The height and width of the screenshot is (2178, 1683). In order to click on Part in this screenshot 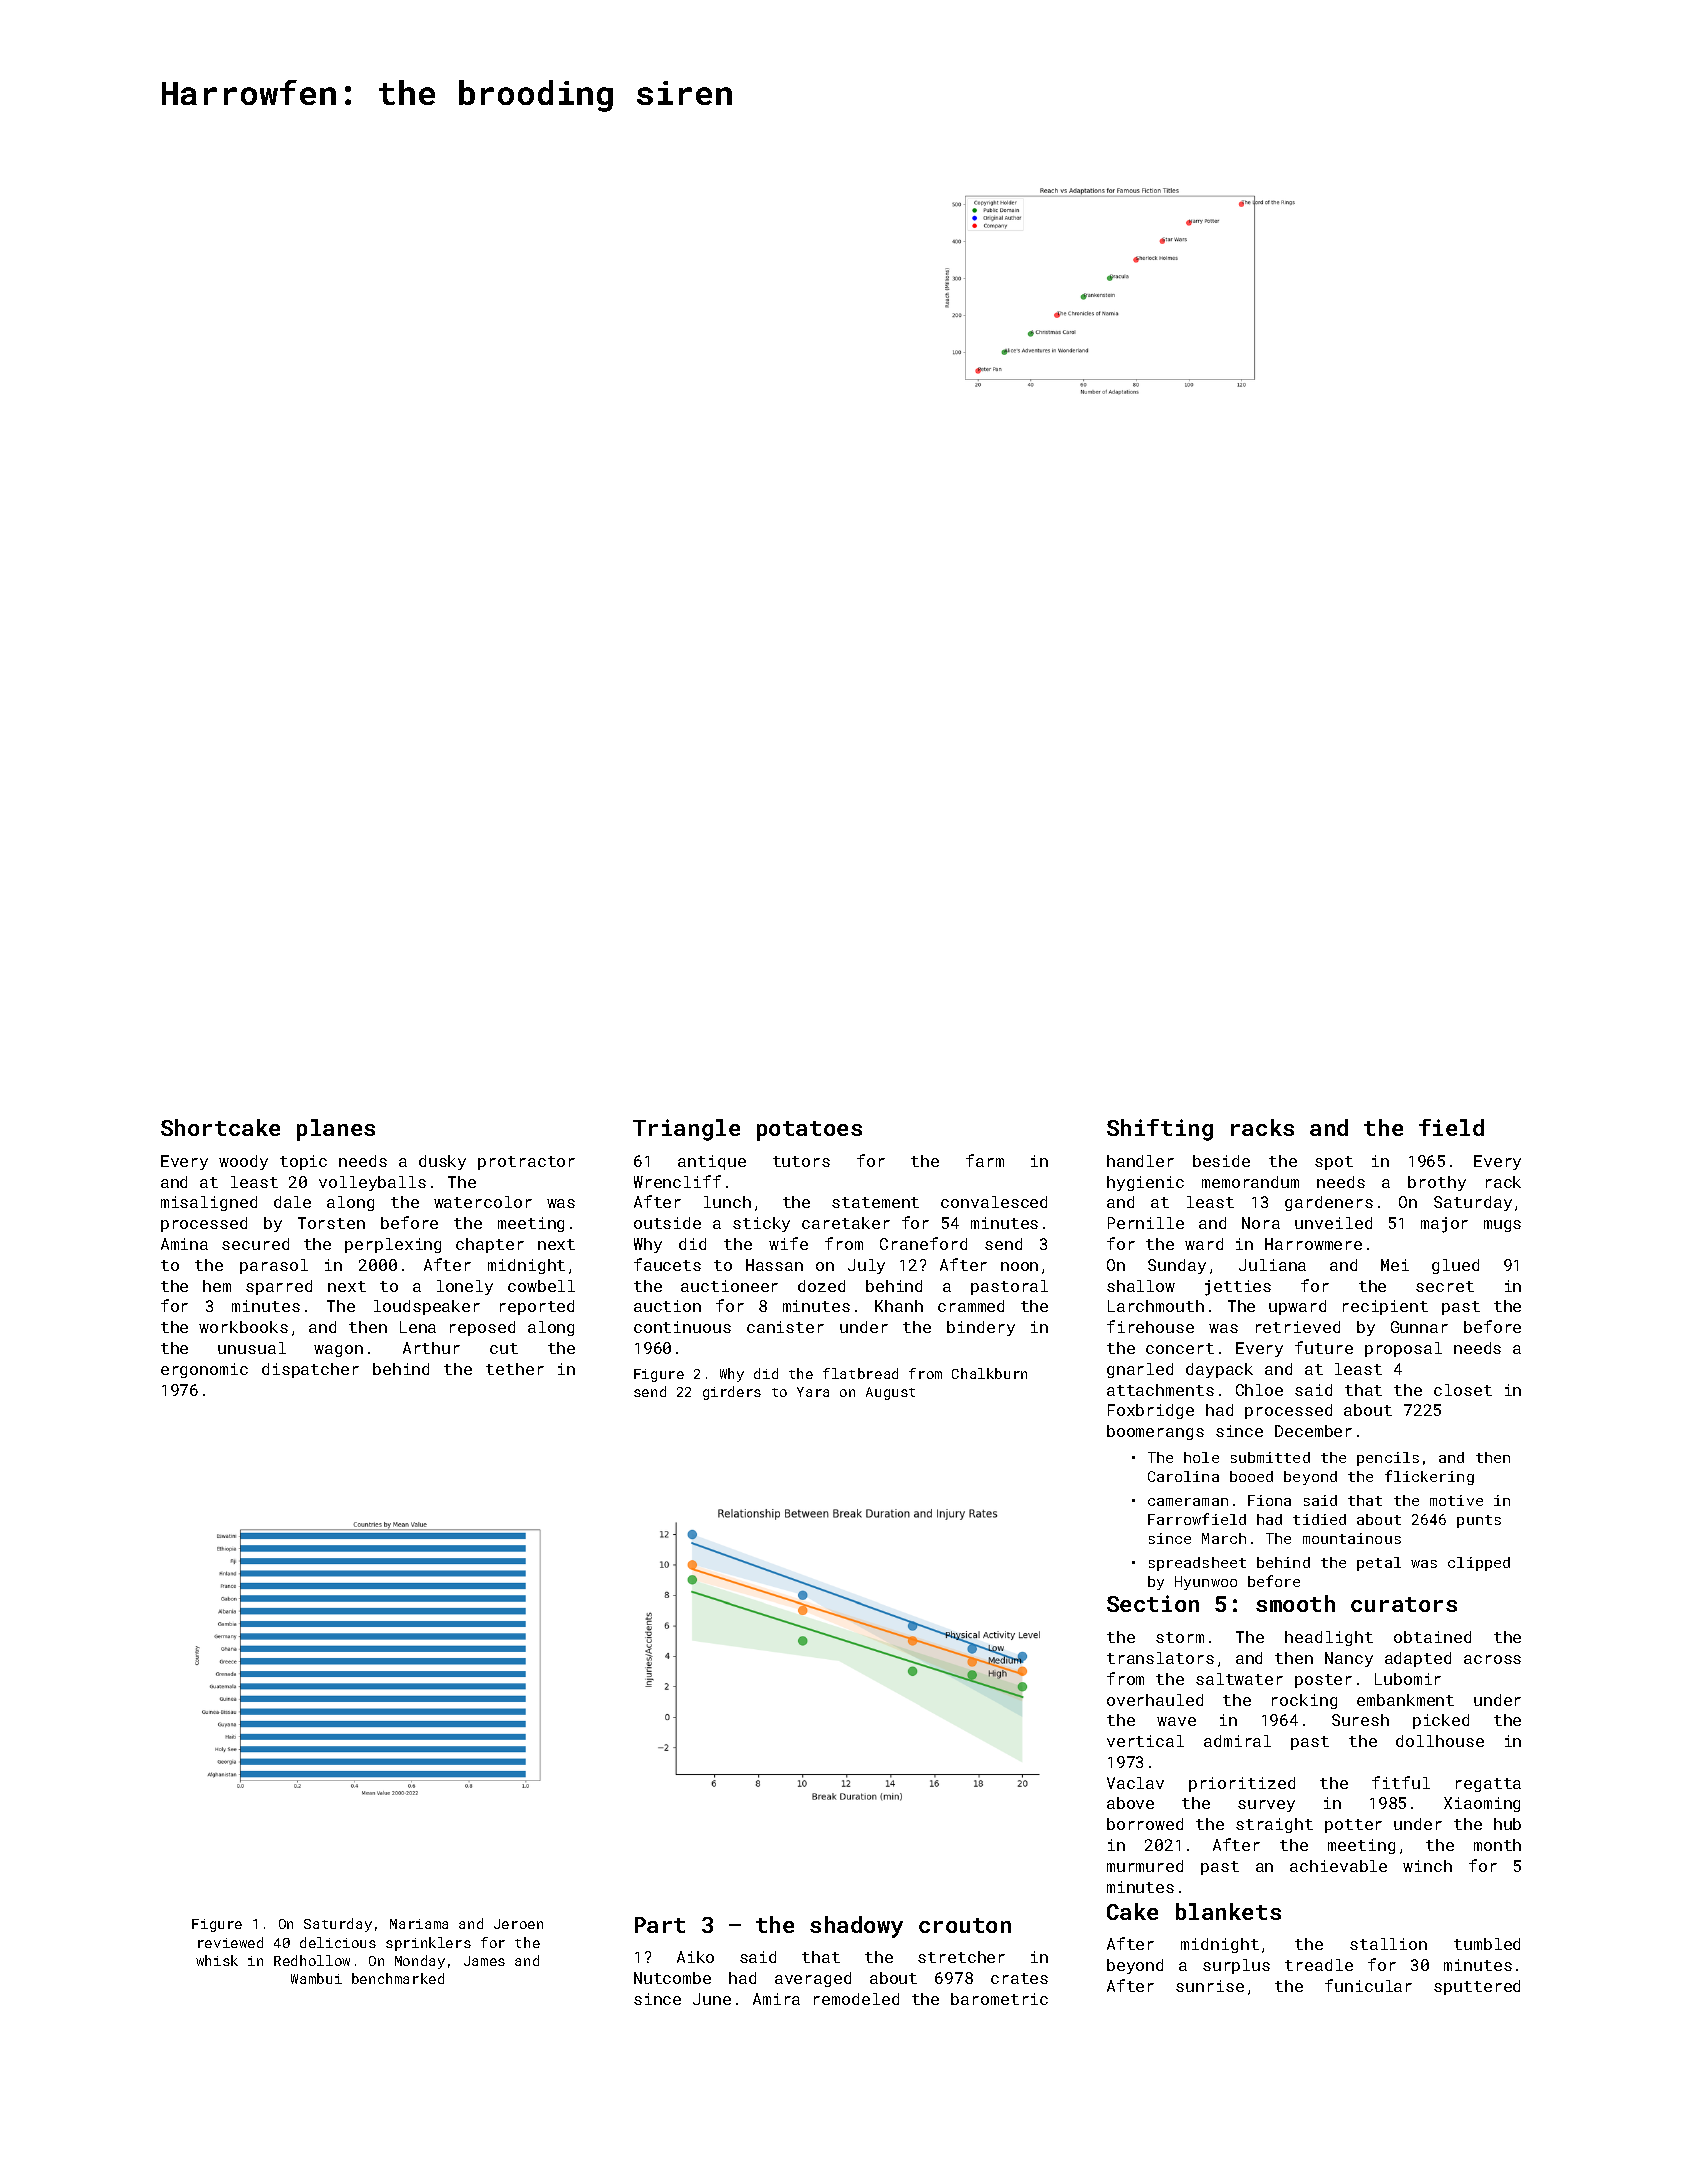, I will do `click(660, 1925)`.
